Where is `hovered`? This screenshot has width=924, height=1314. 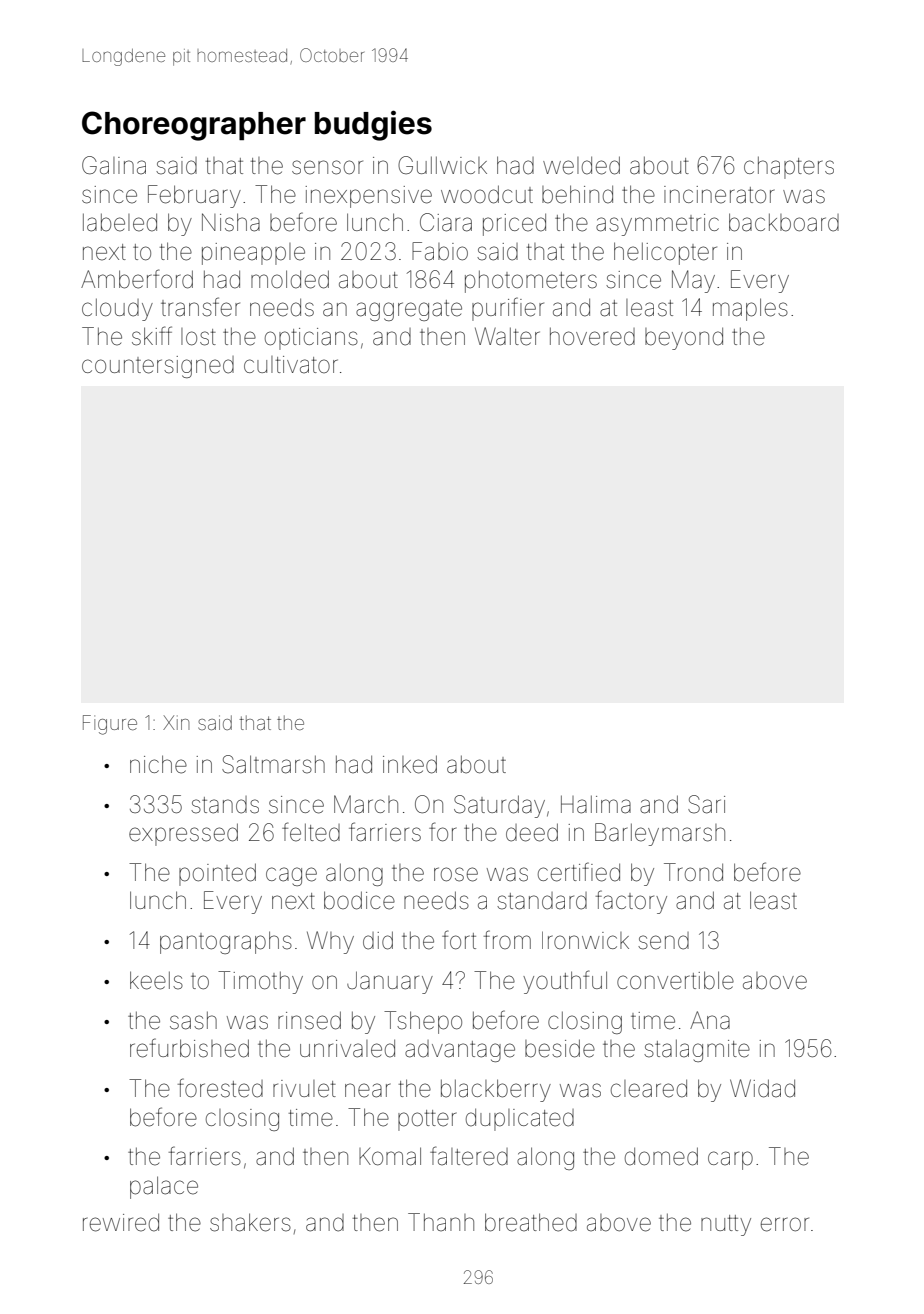 hovered is located at coordinates (592, 336).
